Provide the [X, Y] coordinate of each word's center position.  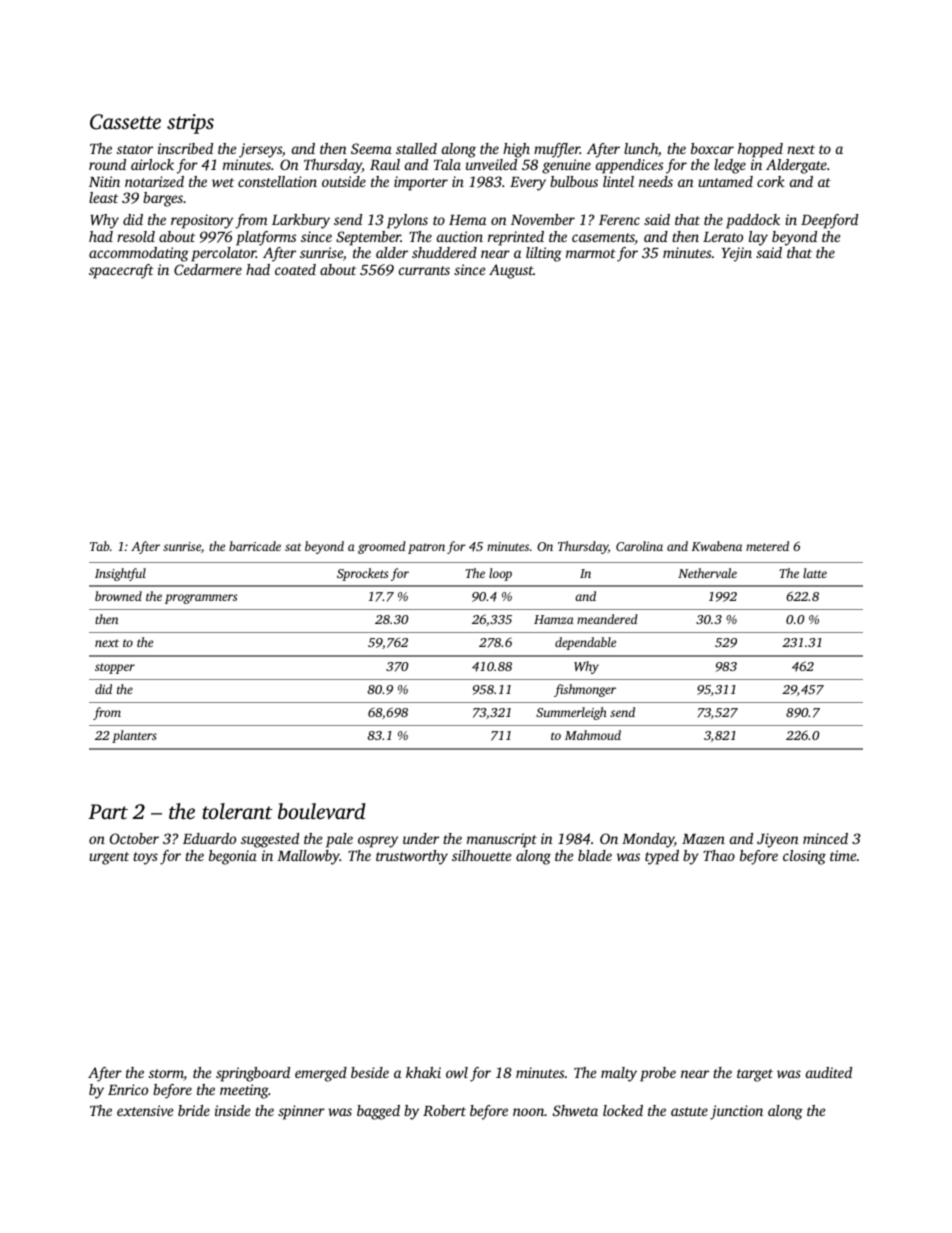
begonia [233, 857]
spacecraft [121, 271]
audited [829, 1072]
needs [656, 181]
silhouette [481, 855]
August [511, 271]
